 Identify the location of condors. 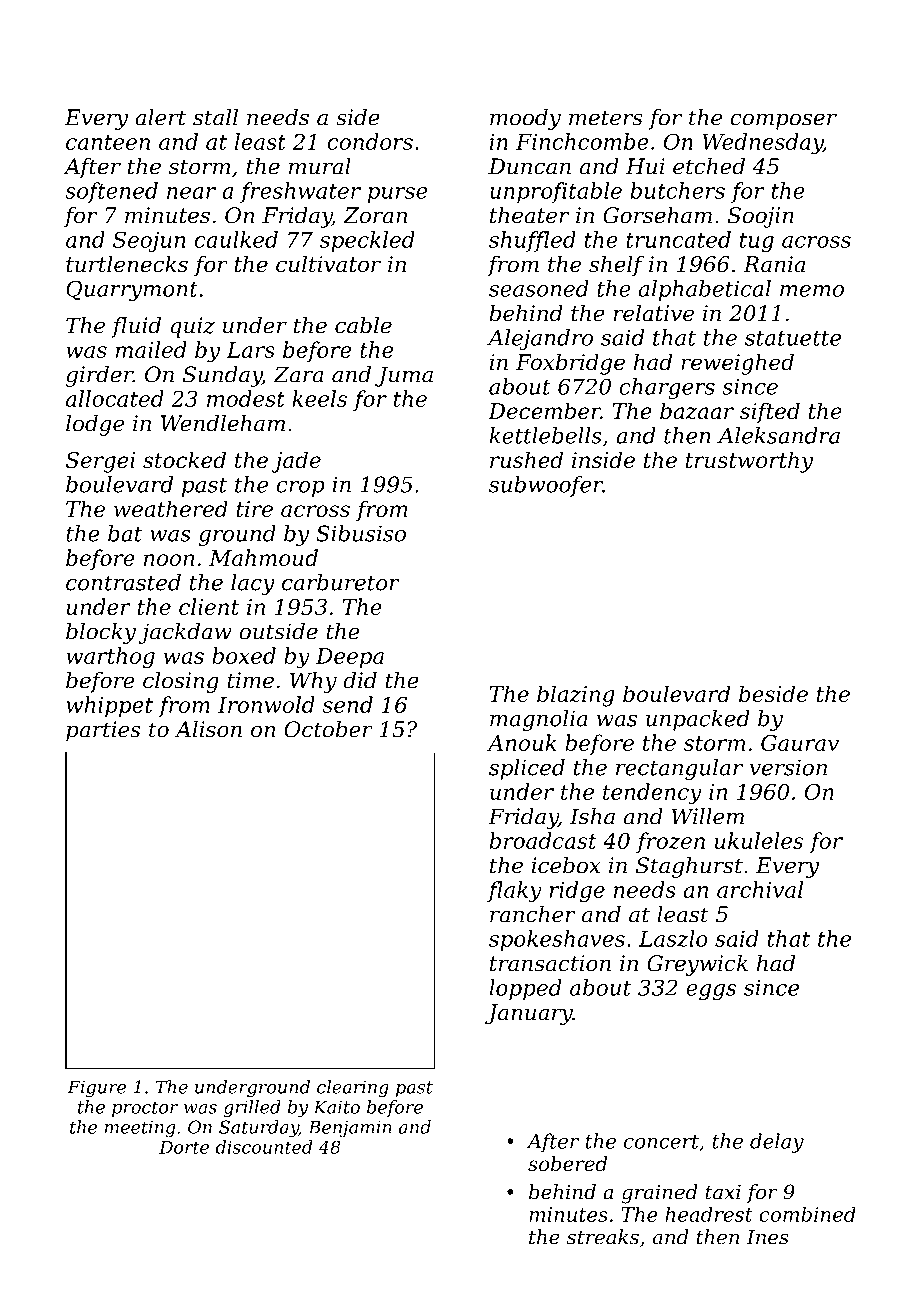
(370, 141).
